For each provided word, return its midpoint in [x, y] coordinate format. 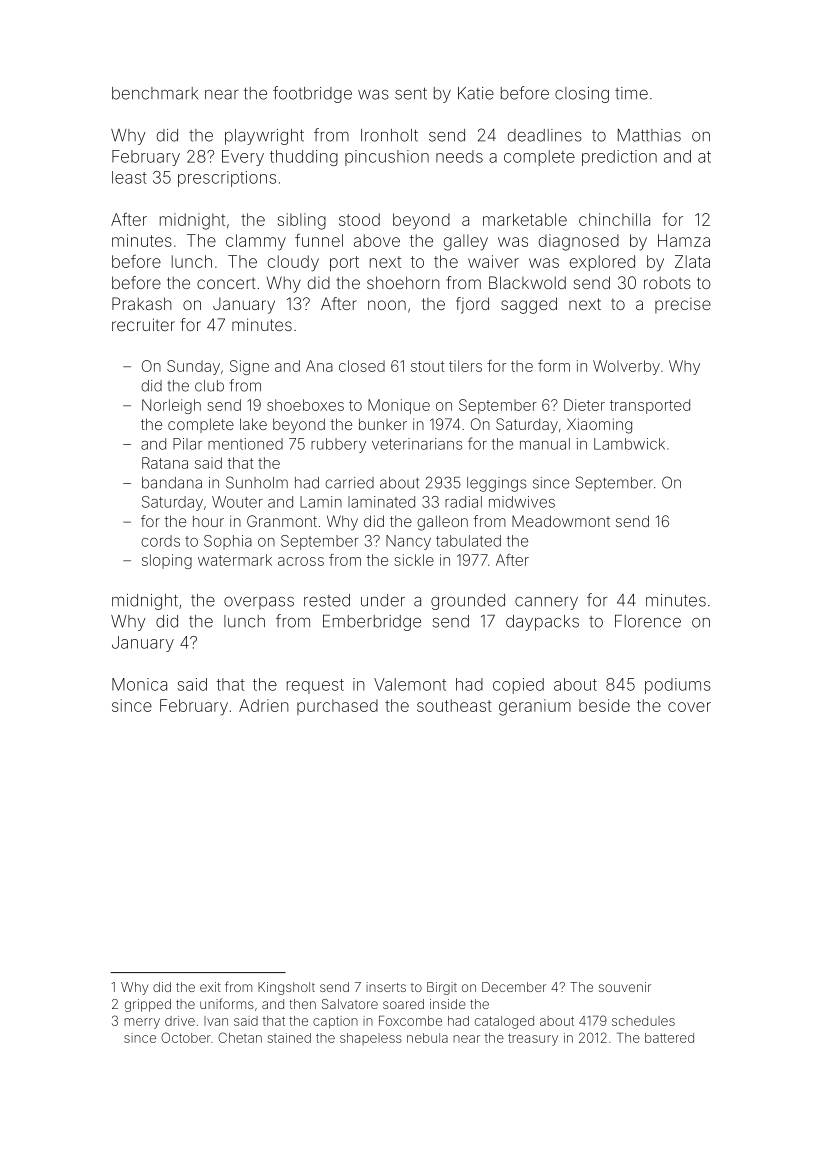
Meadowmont [561, 521]
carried [349, 483]
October [186, 1037]
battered [669, 1038]
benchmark [155, 93]
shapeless [371, 1039]
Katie [476, 93]
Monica [139, 684]
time [631, 93]
